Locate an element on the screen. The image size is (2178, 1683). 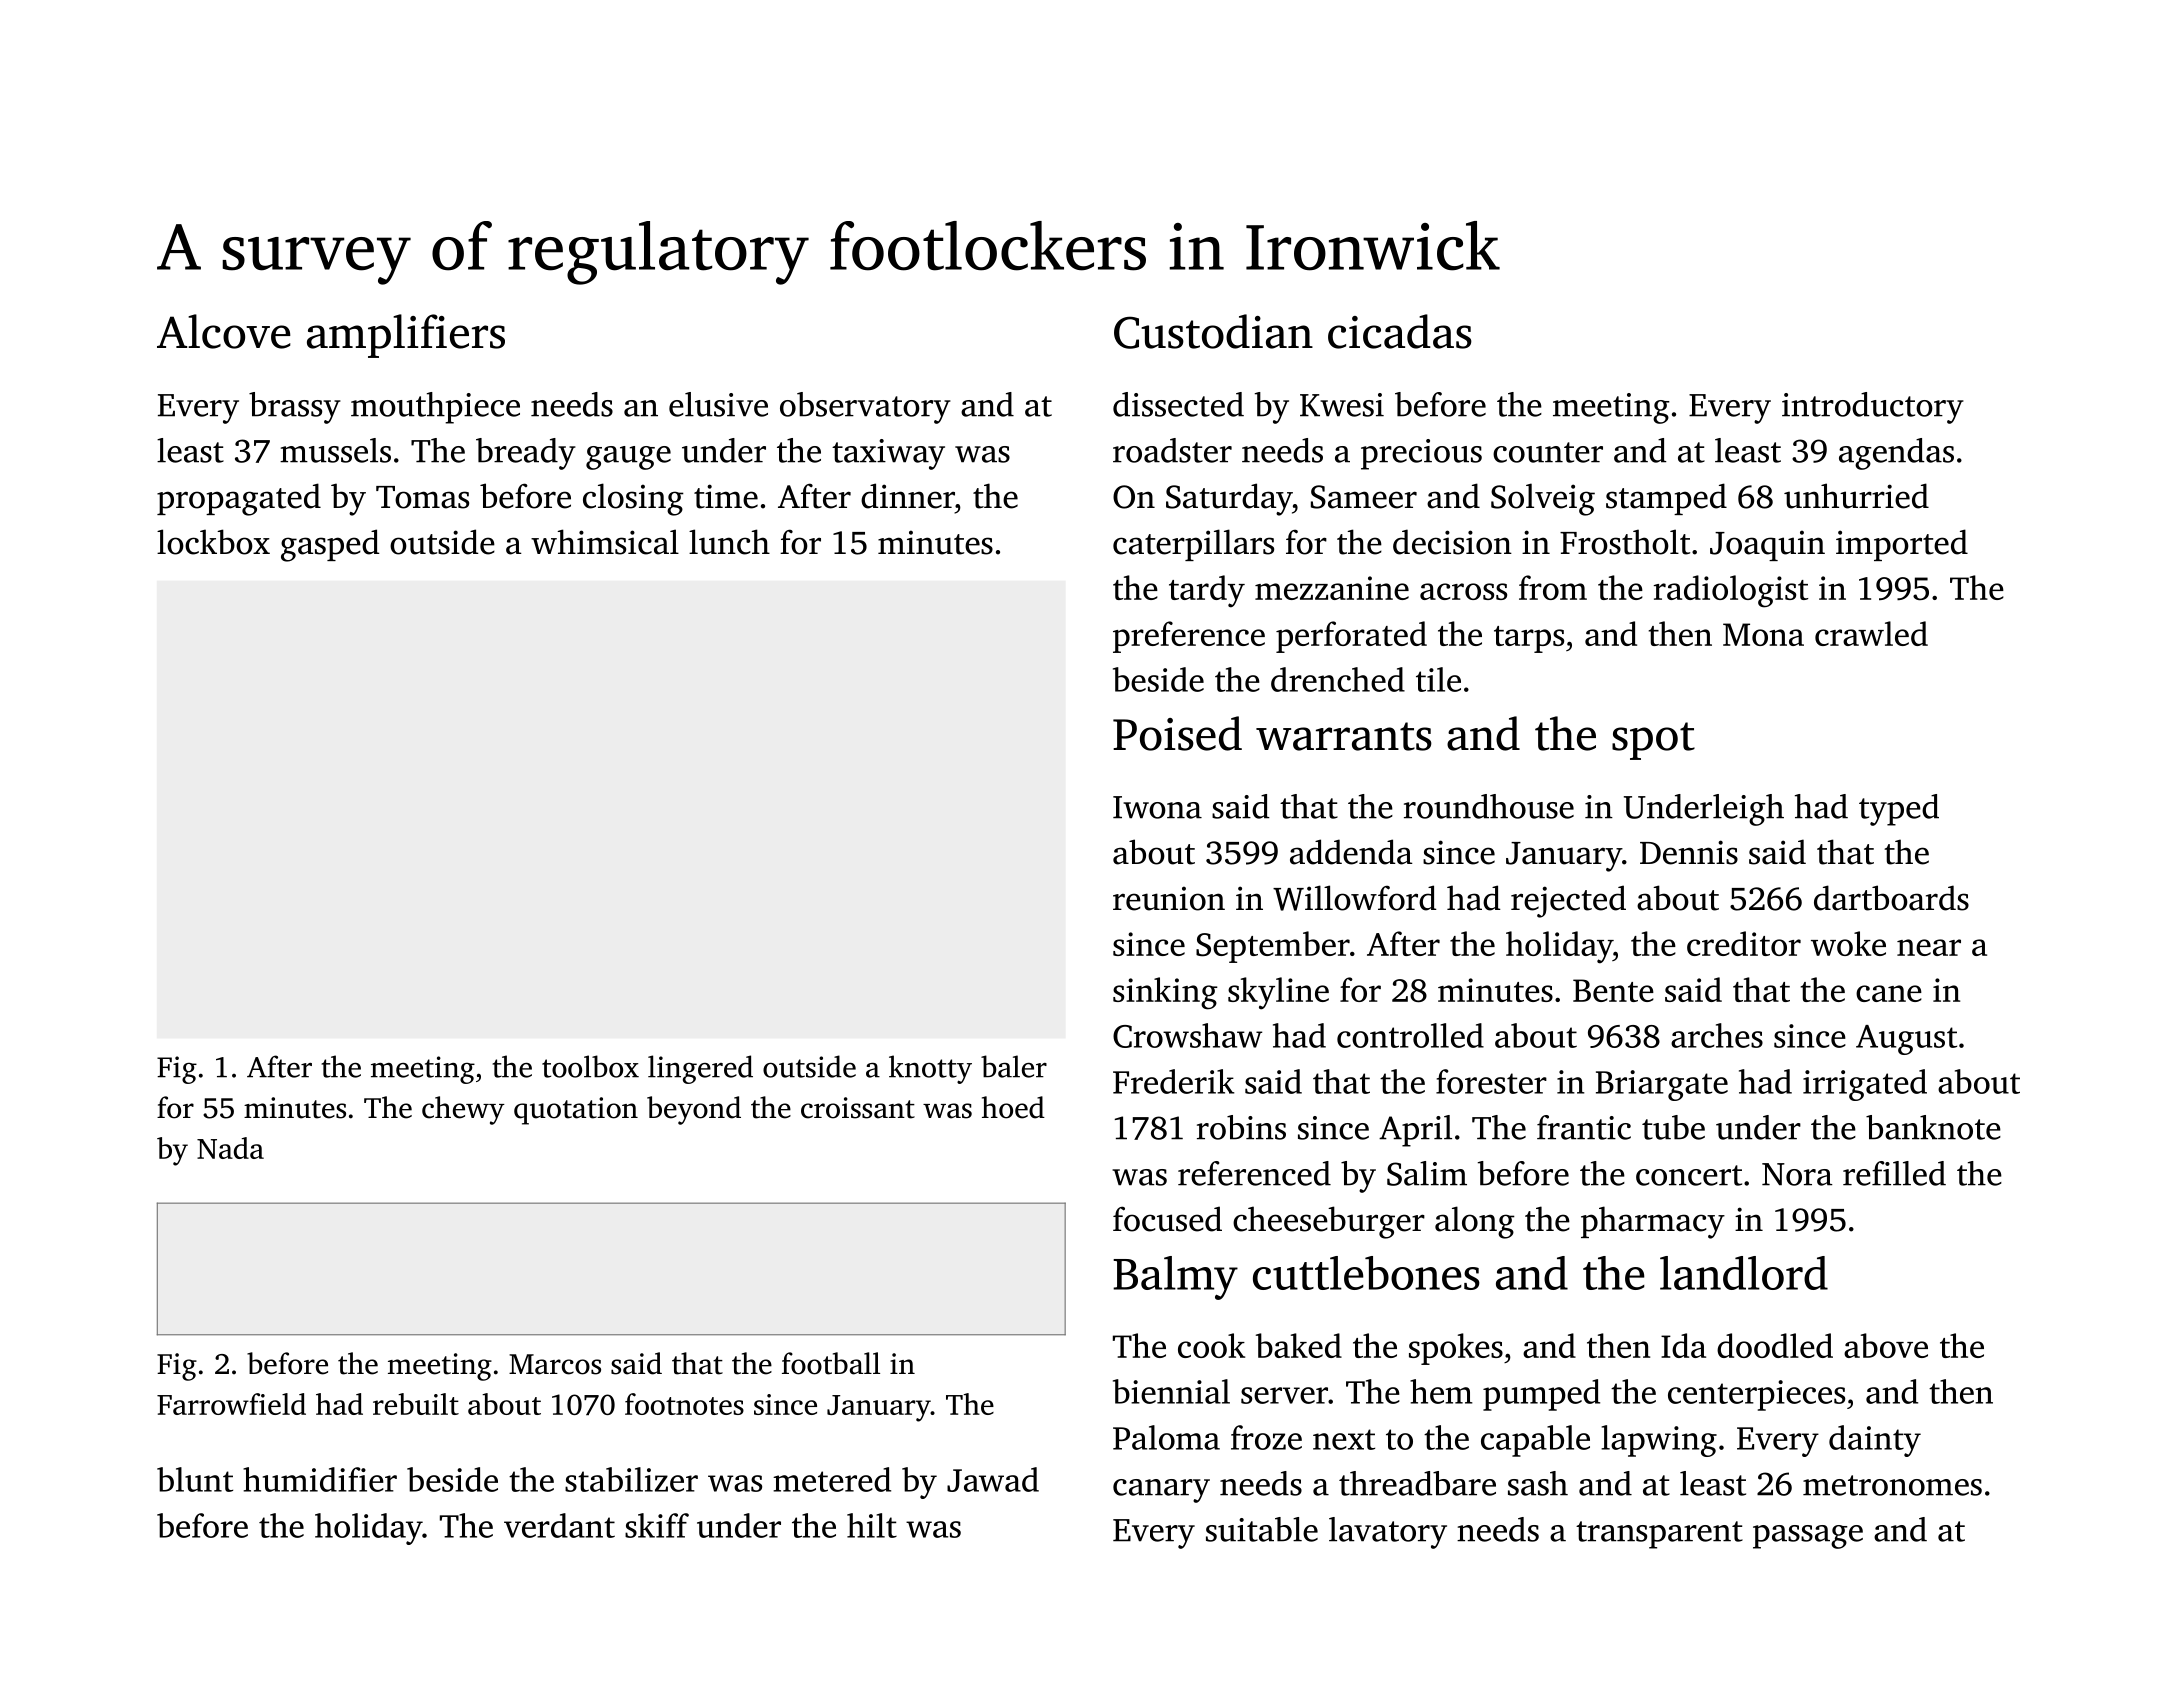
Custodian is located at coordinates (1213, 331).
